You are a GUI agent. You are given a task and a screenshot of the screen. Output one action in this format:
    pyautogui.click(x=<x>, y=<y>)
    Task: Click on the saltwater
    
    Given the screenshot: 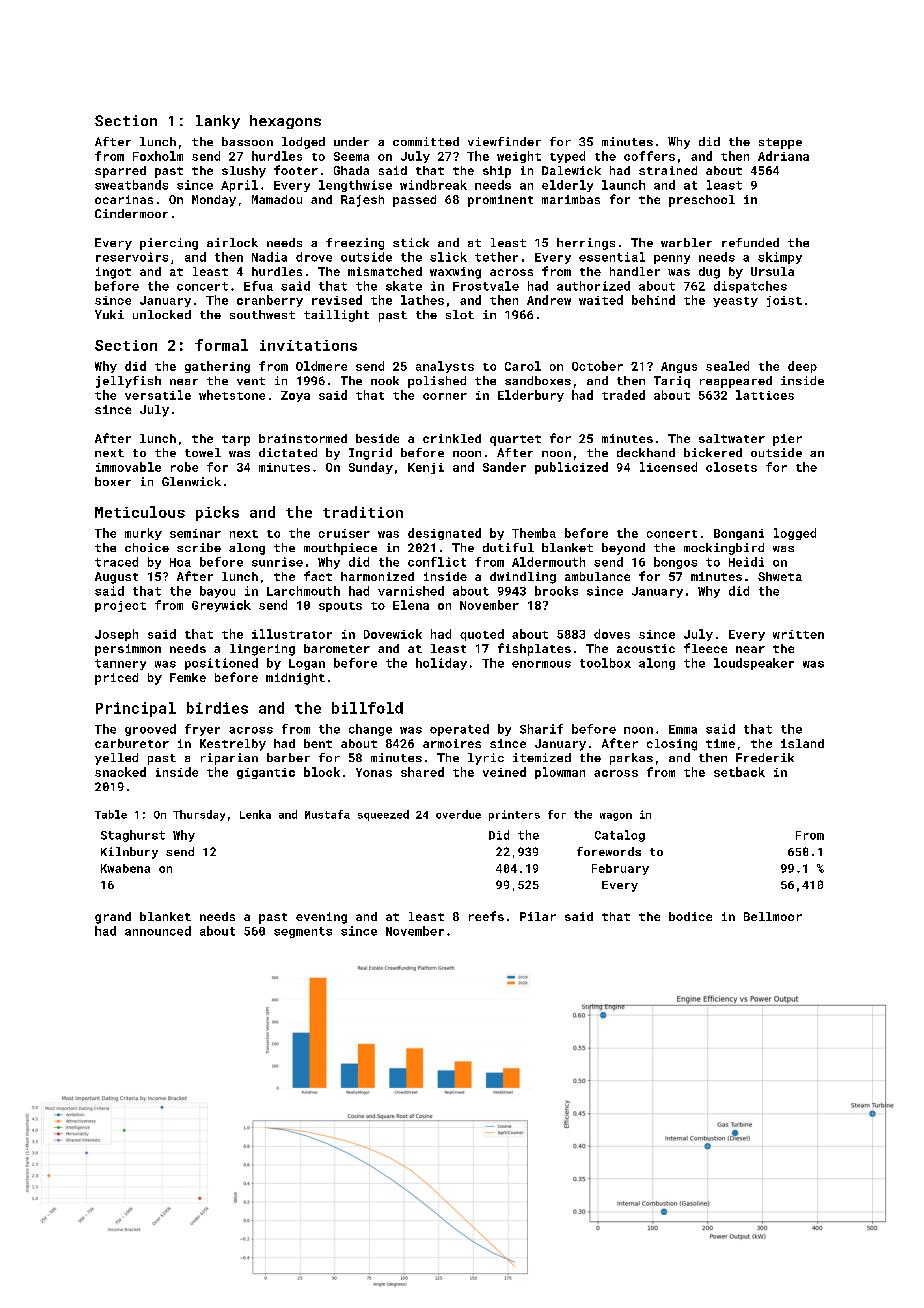 What is the action you would take?
    pyautogui.click(x=732, y=438)
